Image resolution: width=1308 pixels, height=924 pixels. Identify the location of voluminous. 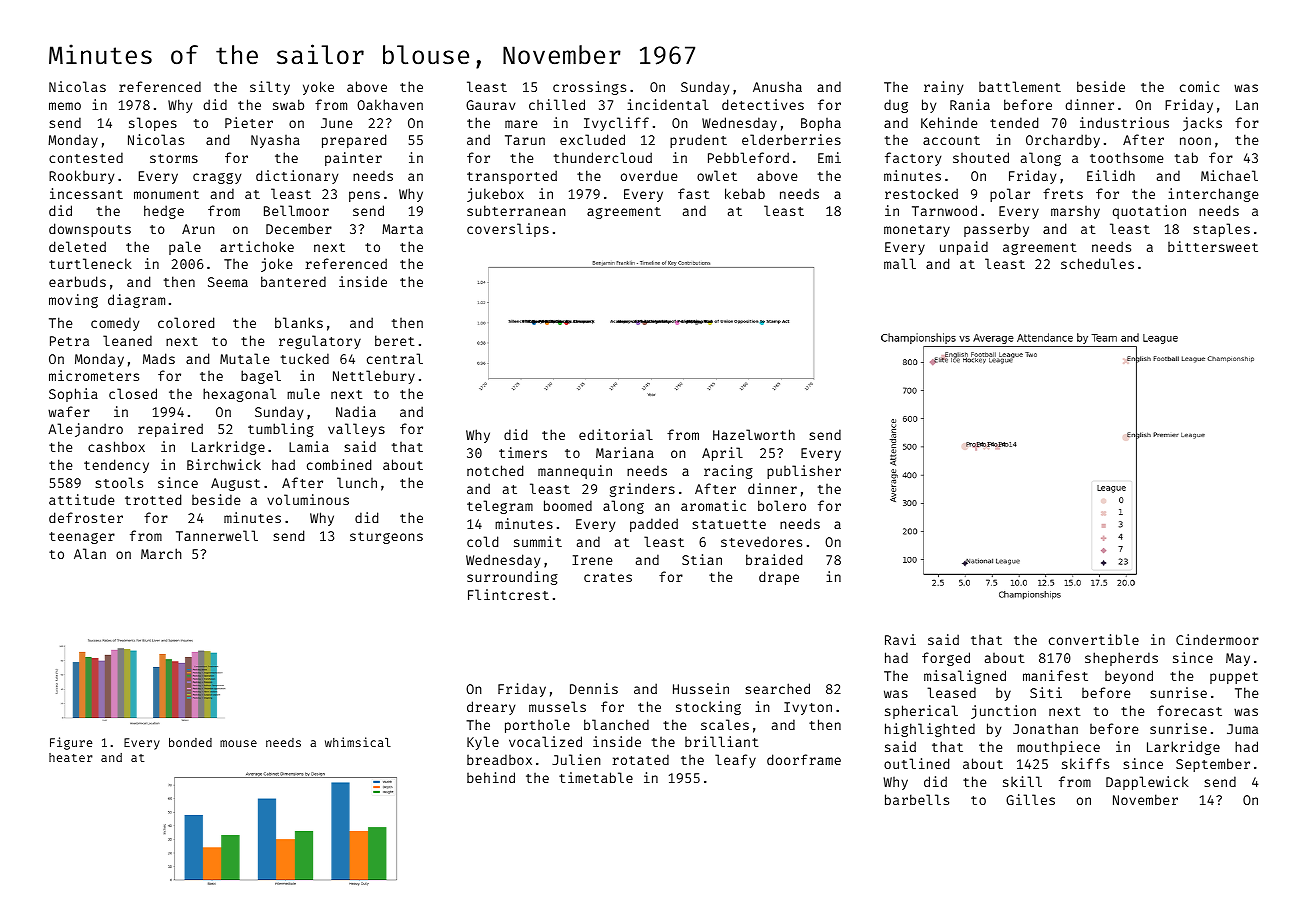
(308, 499).
